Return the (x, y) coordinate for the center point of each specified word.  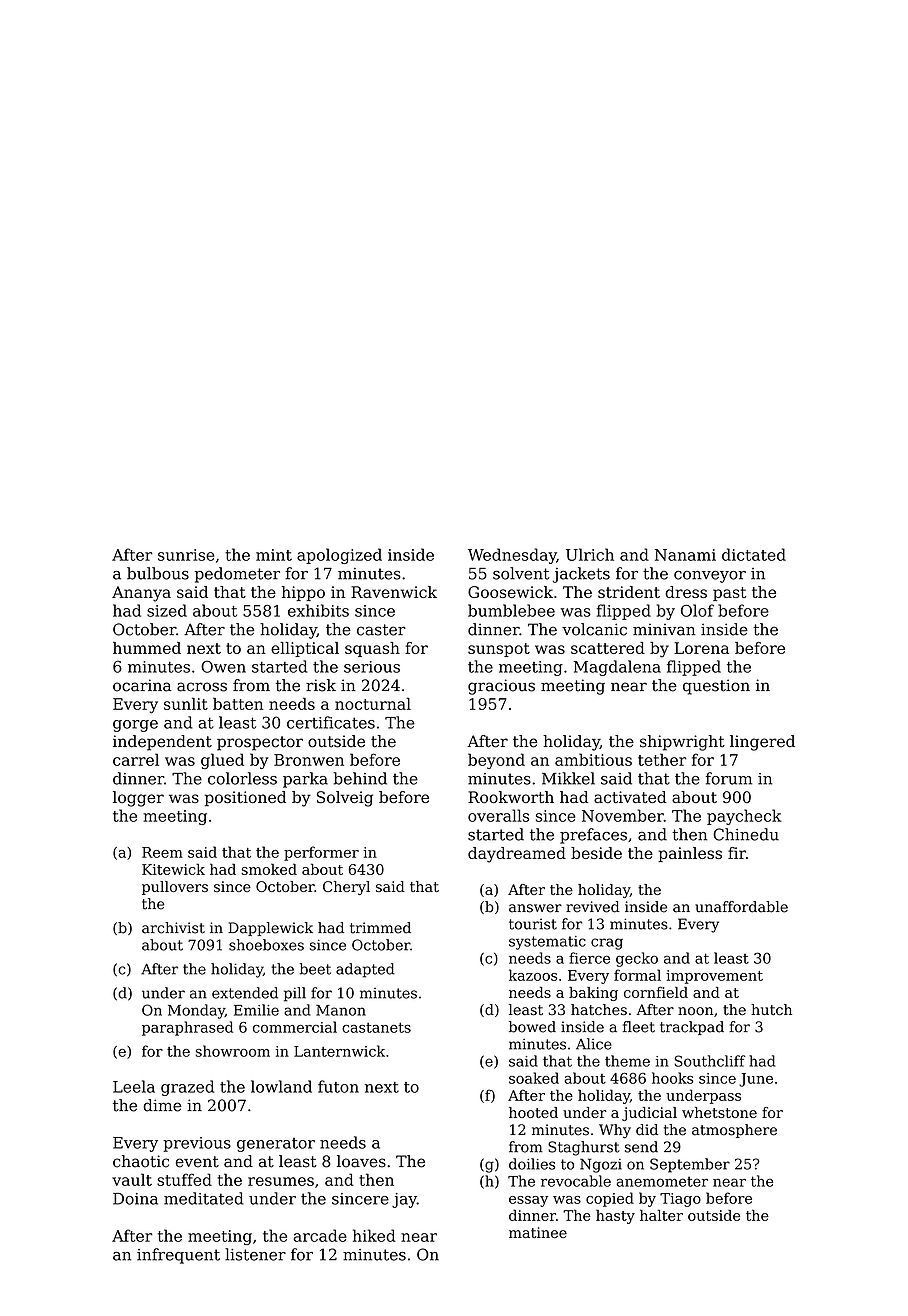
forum (729, 778)
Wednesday (512, 556)
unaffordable (741, 907)
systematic (547, 943)
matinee (538, 1232)
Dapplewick (270, 929)
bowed (532, 1027)
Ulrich (590, 554)
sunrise (186, 555)
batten (238, 703)
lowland (281, 1086)
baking (593, 994)
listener (255, 1254)
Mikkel (568, 778)
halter (661, 1215)
